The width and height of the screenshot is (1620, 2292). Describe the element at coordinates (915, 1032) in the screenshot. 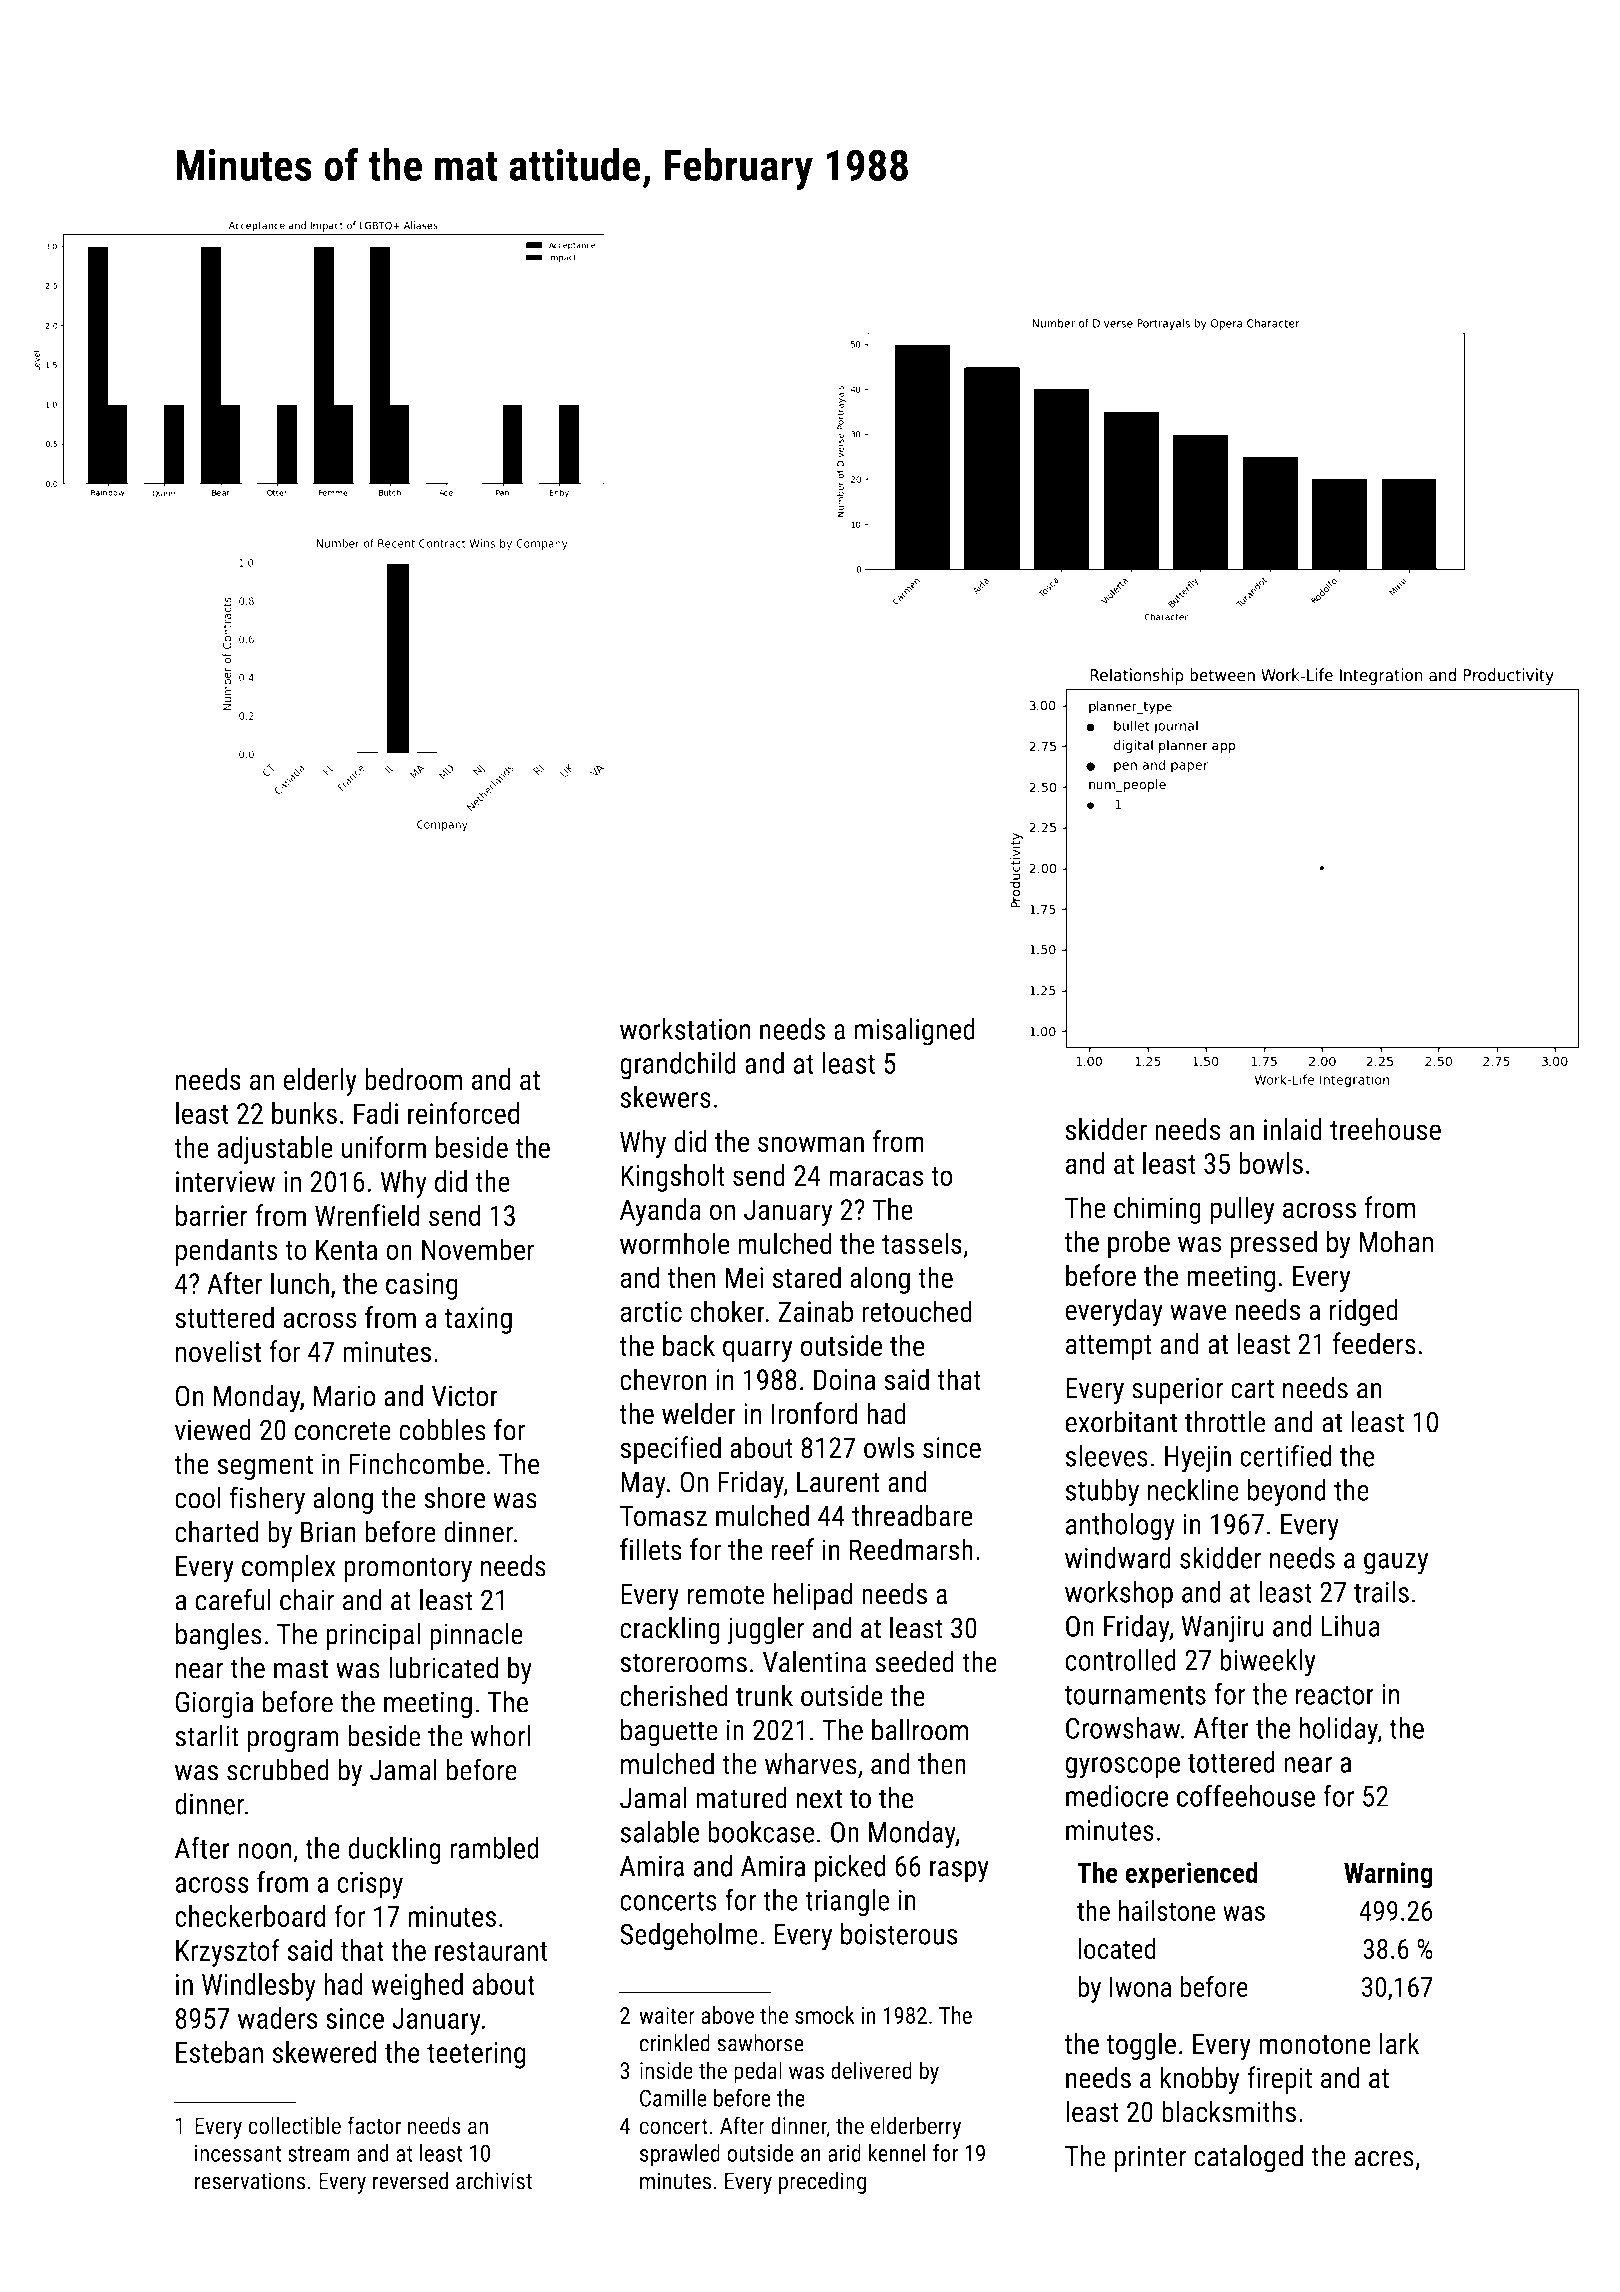

I see `misaligned` at that location.
